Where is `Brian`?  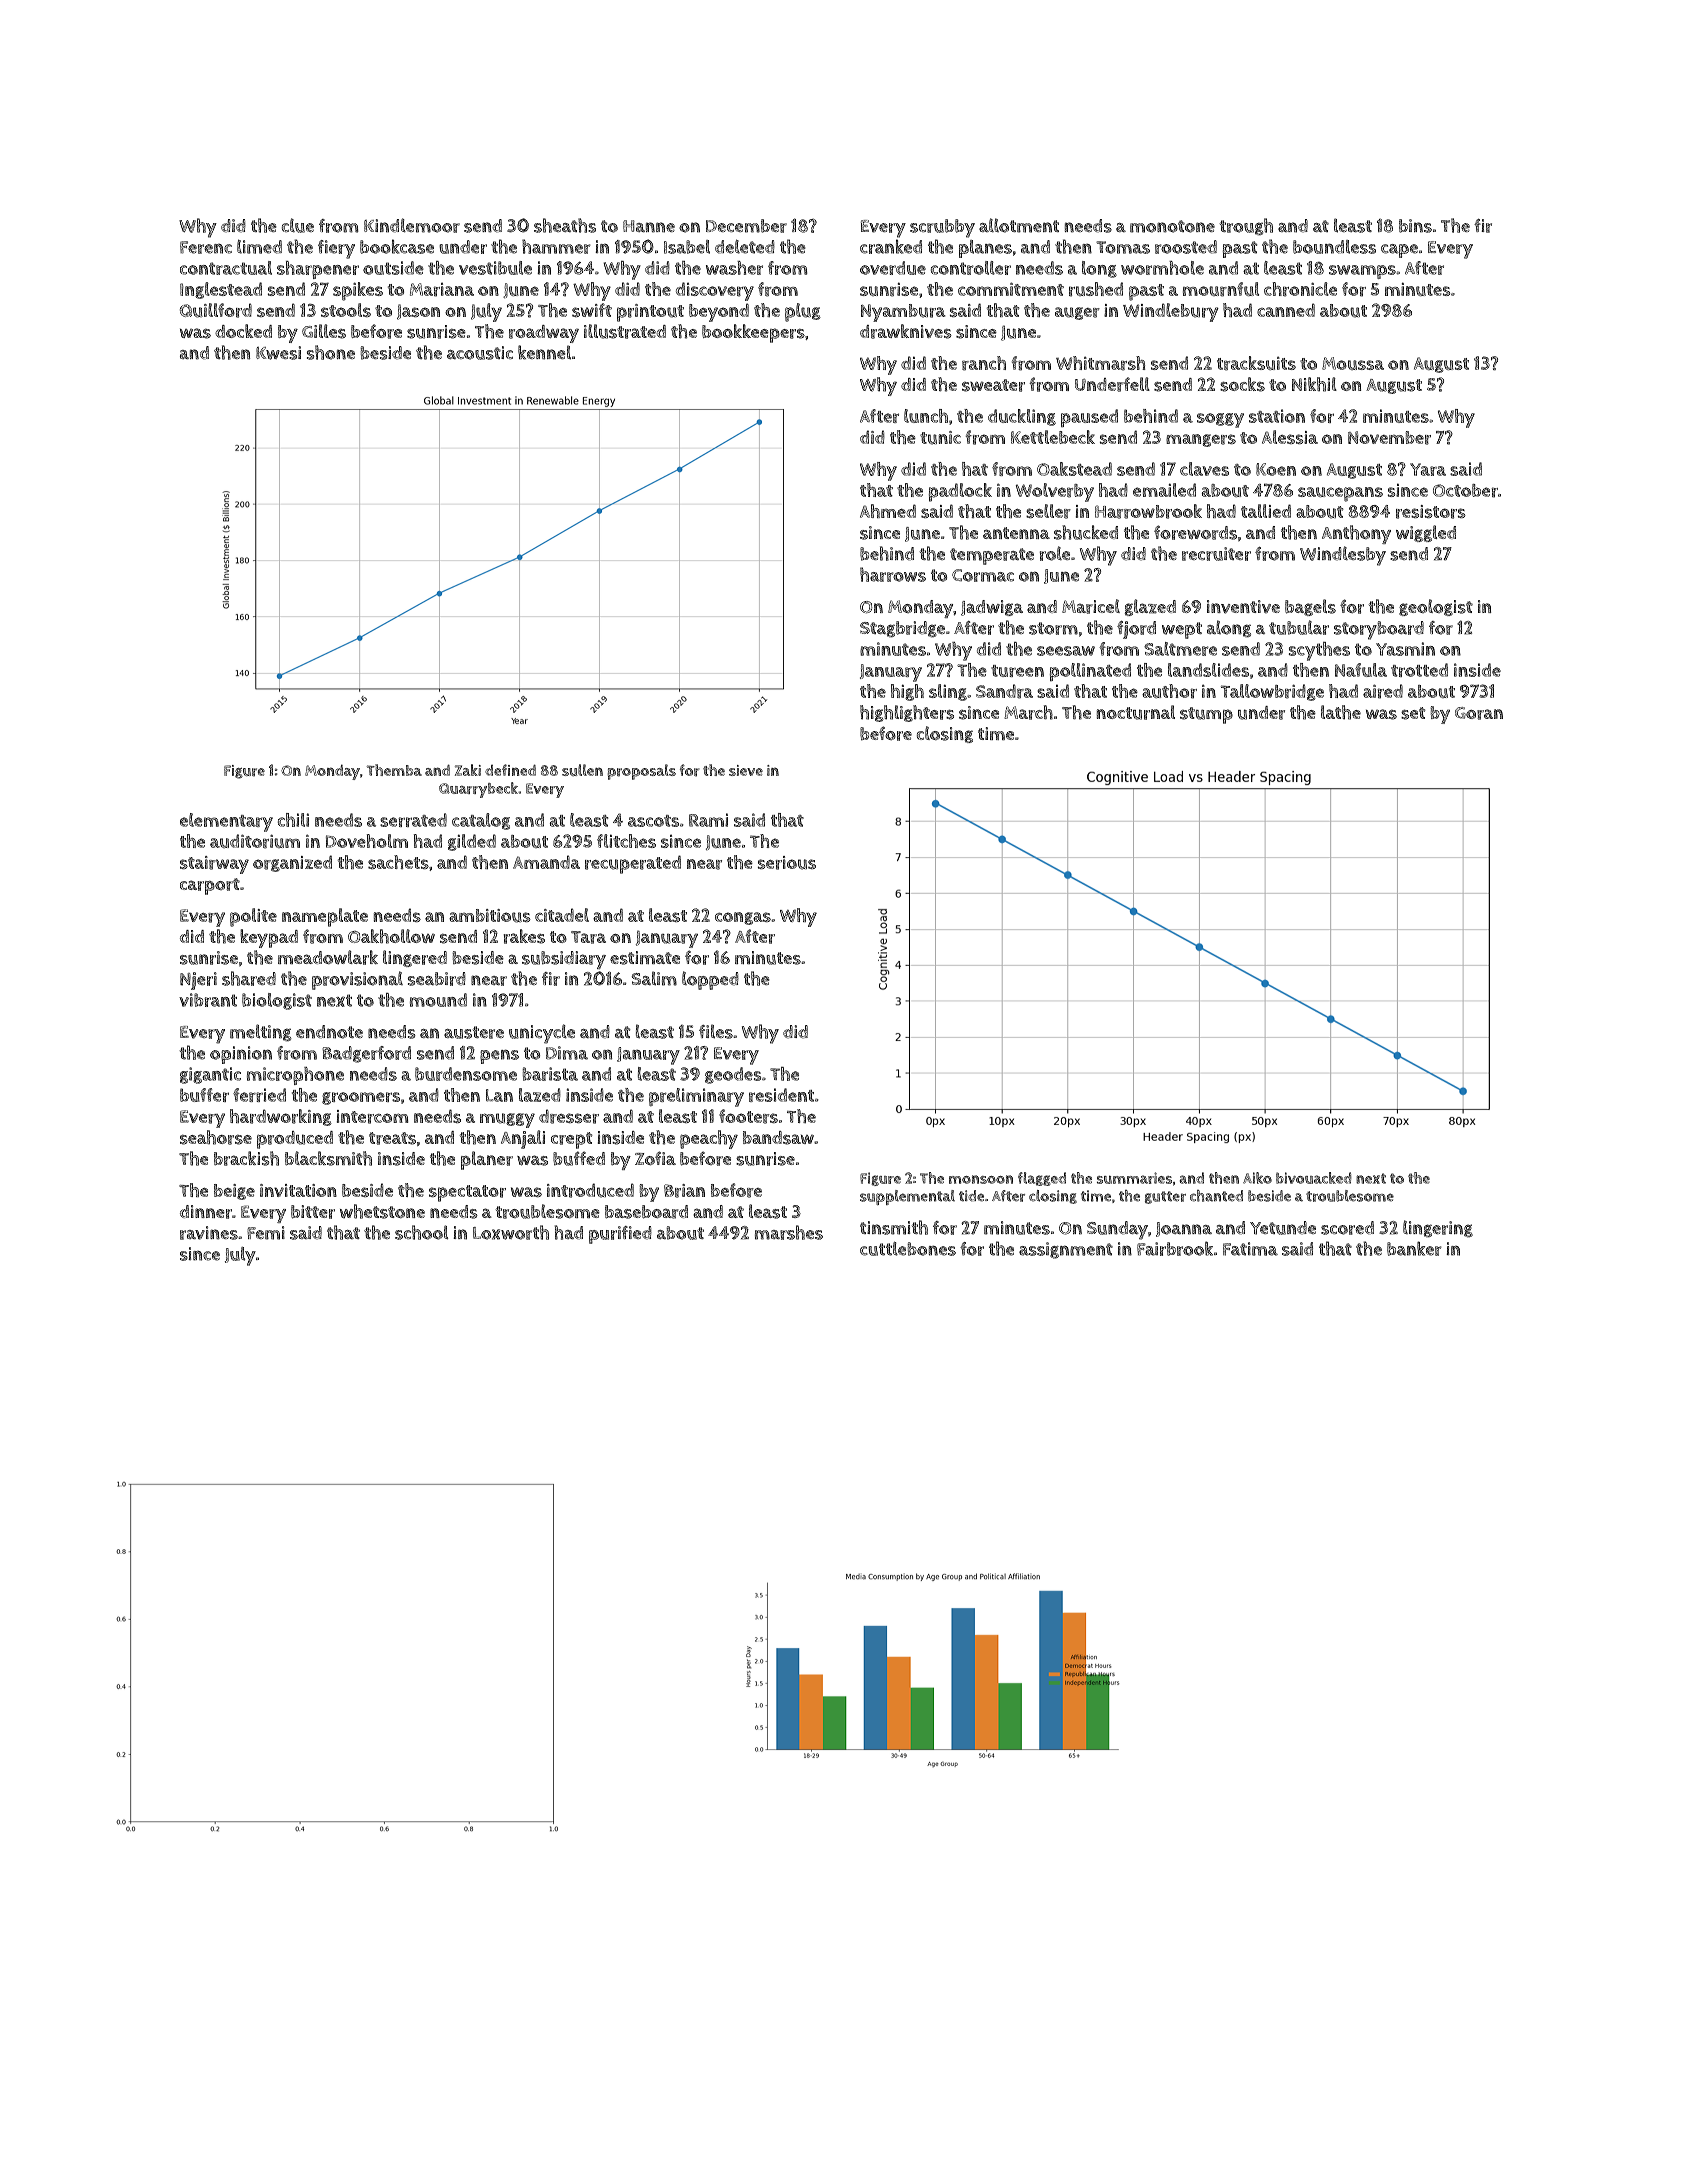 Brian is located at coordinates (684, 1191).
